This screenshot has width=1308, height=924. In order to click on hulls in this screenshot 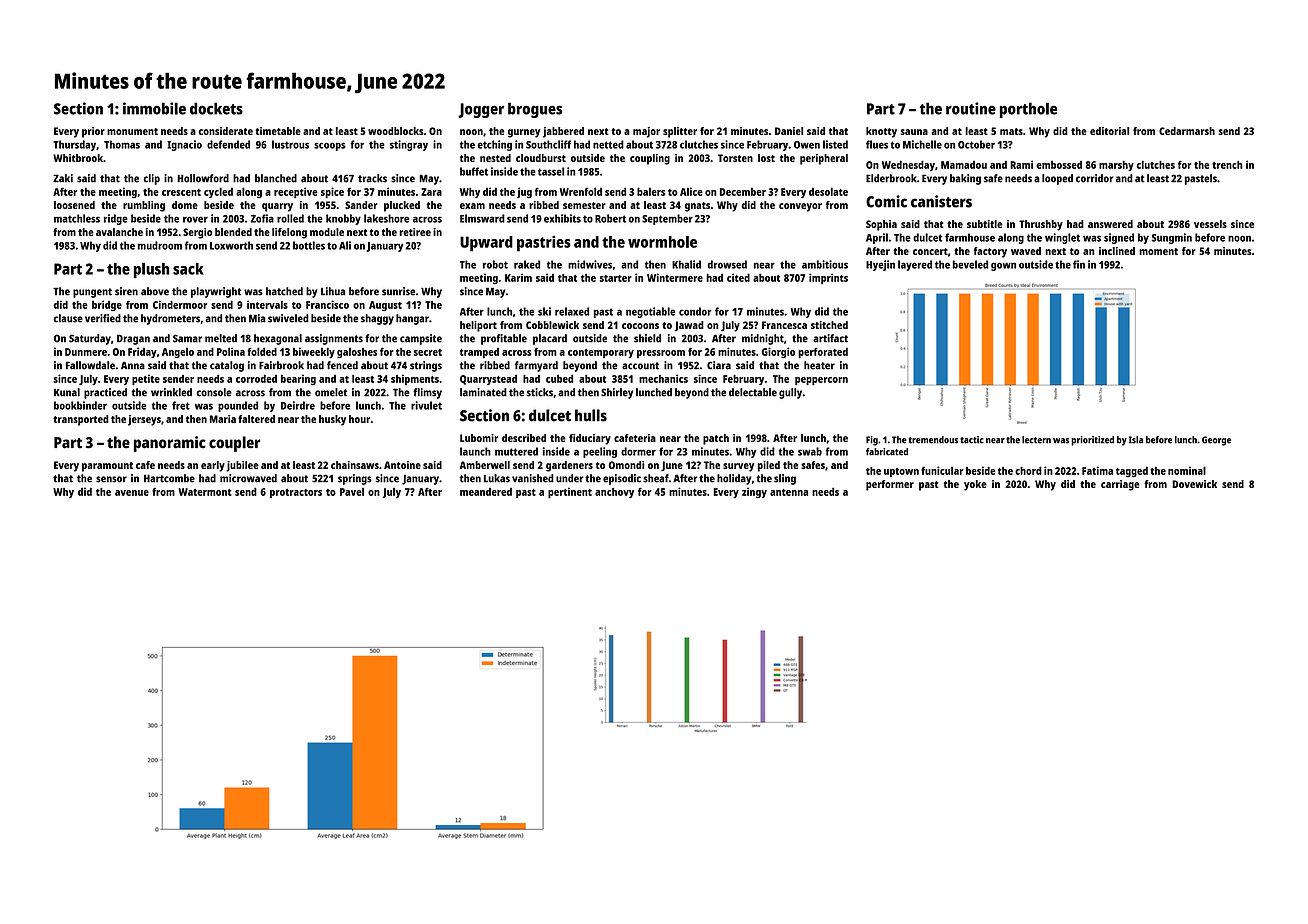, I will do `click(591, 415)`.
